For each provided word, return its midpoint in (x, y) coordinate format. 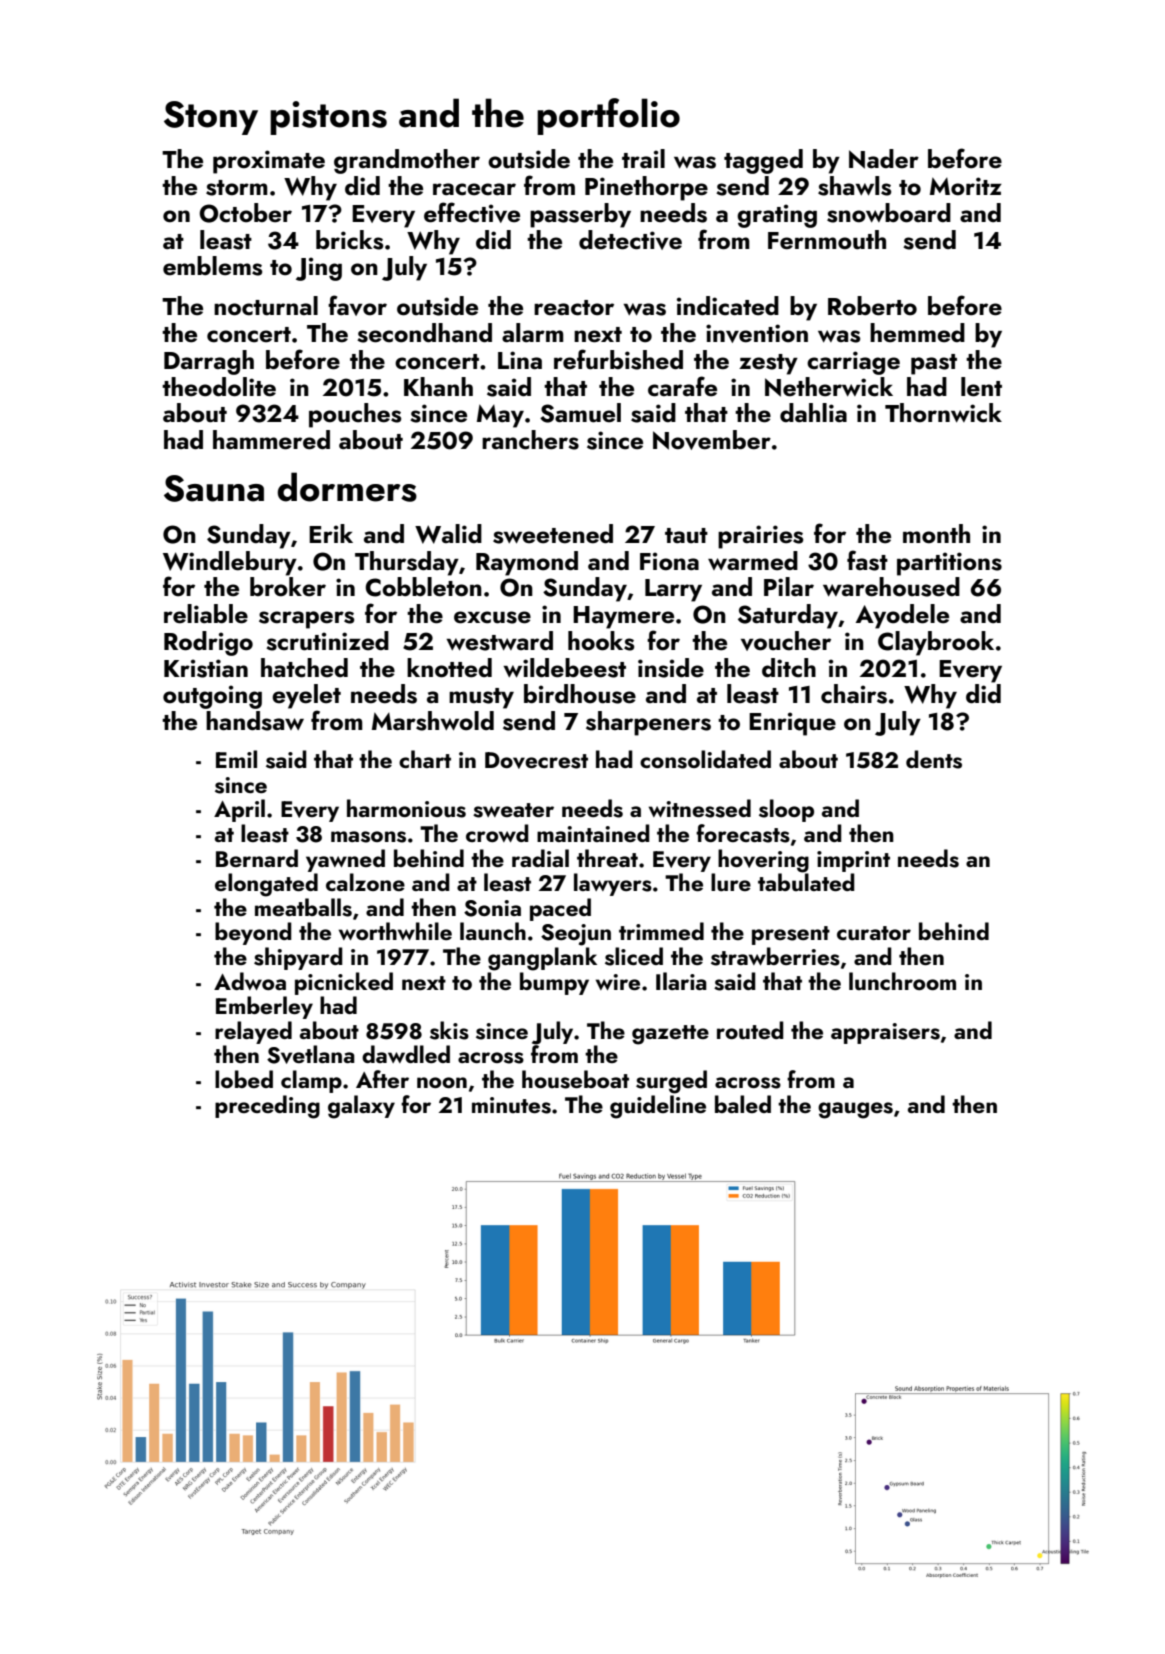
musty (481, 698)
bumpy (554, 983)
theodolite (219, 387)
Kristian (206, 668)
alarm (533, 332)
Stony (211, 118)
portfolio (608, 116)
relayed (253, 1032)
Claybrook (936, 643)
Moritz (966, 186)
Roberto (872, 306)
